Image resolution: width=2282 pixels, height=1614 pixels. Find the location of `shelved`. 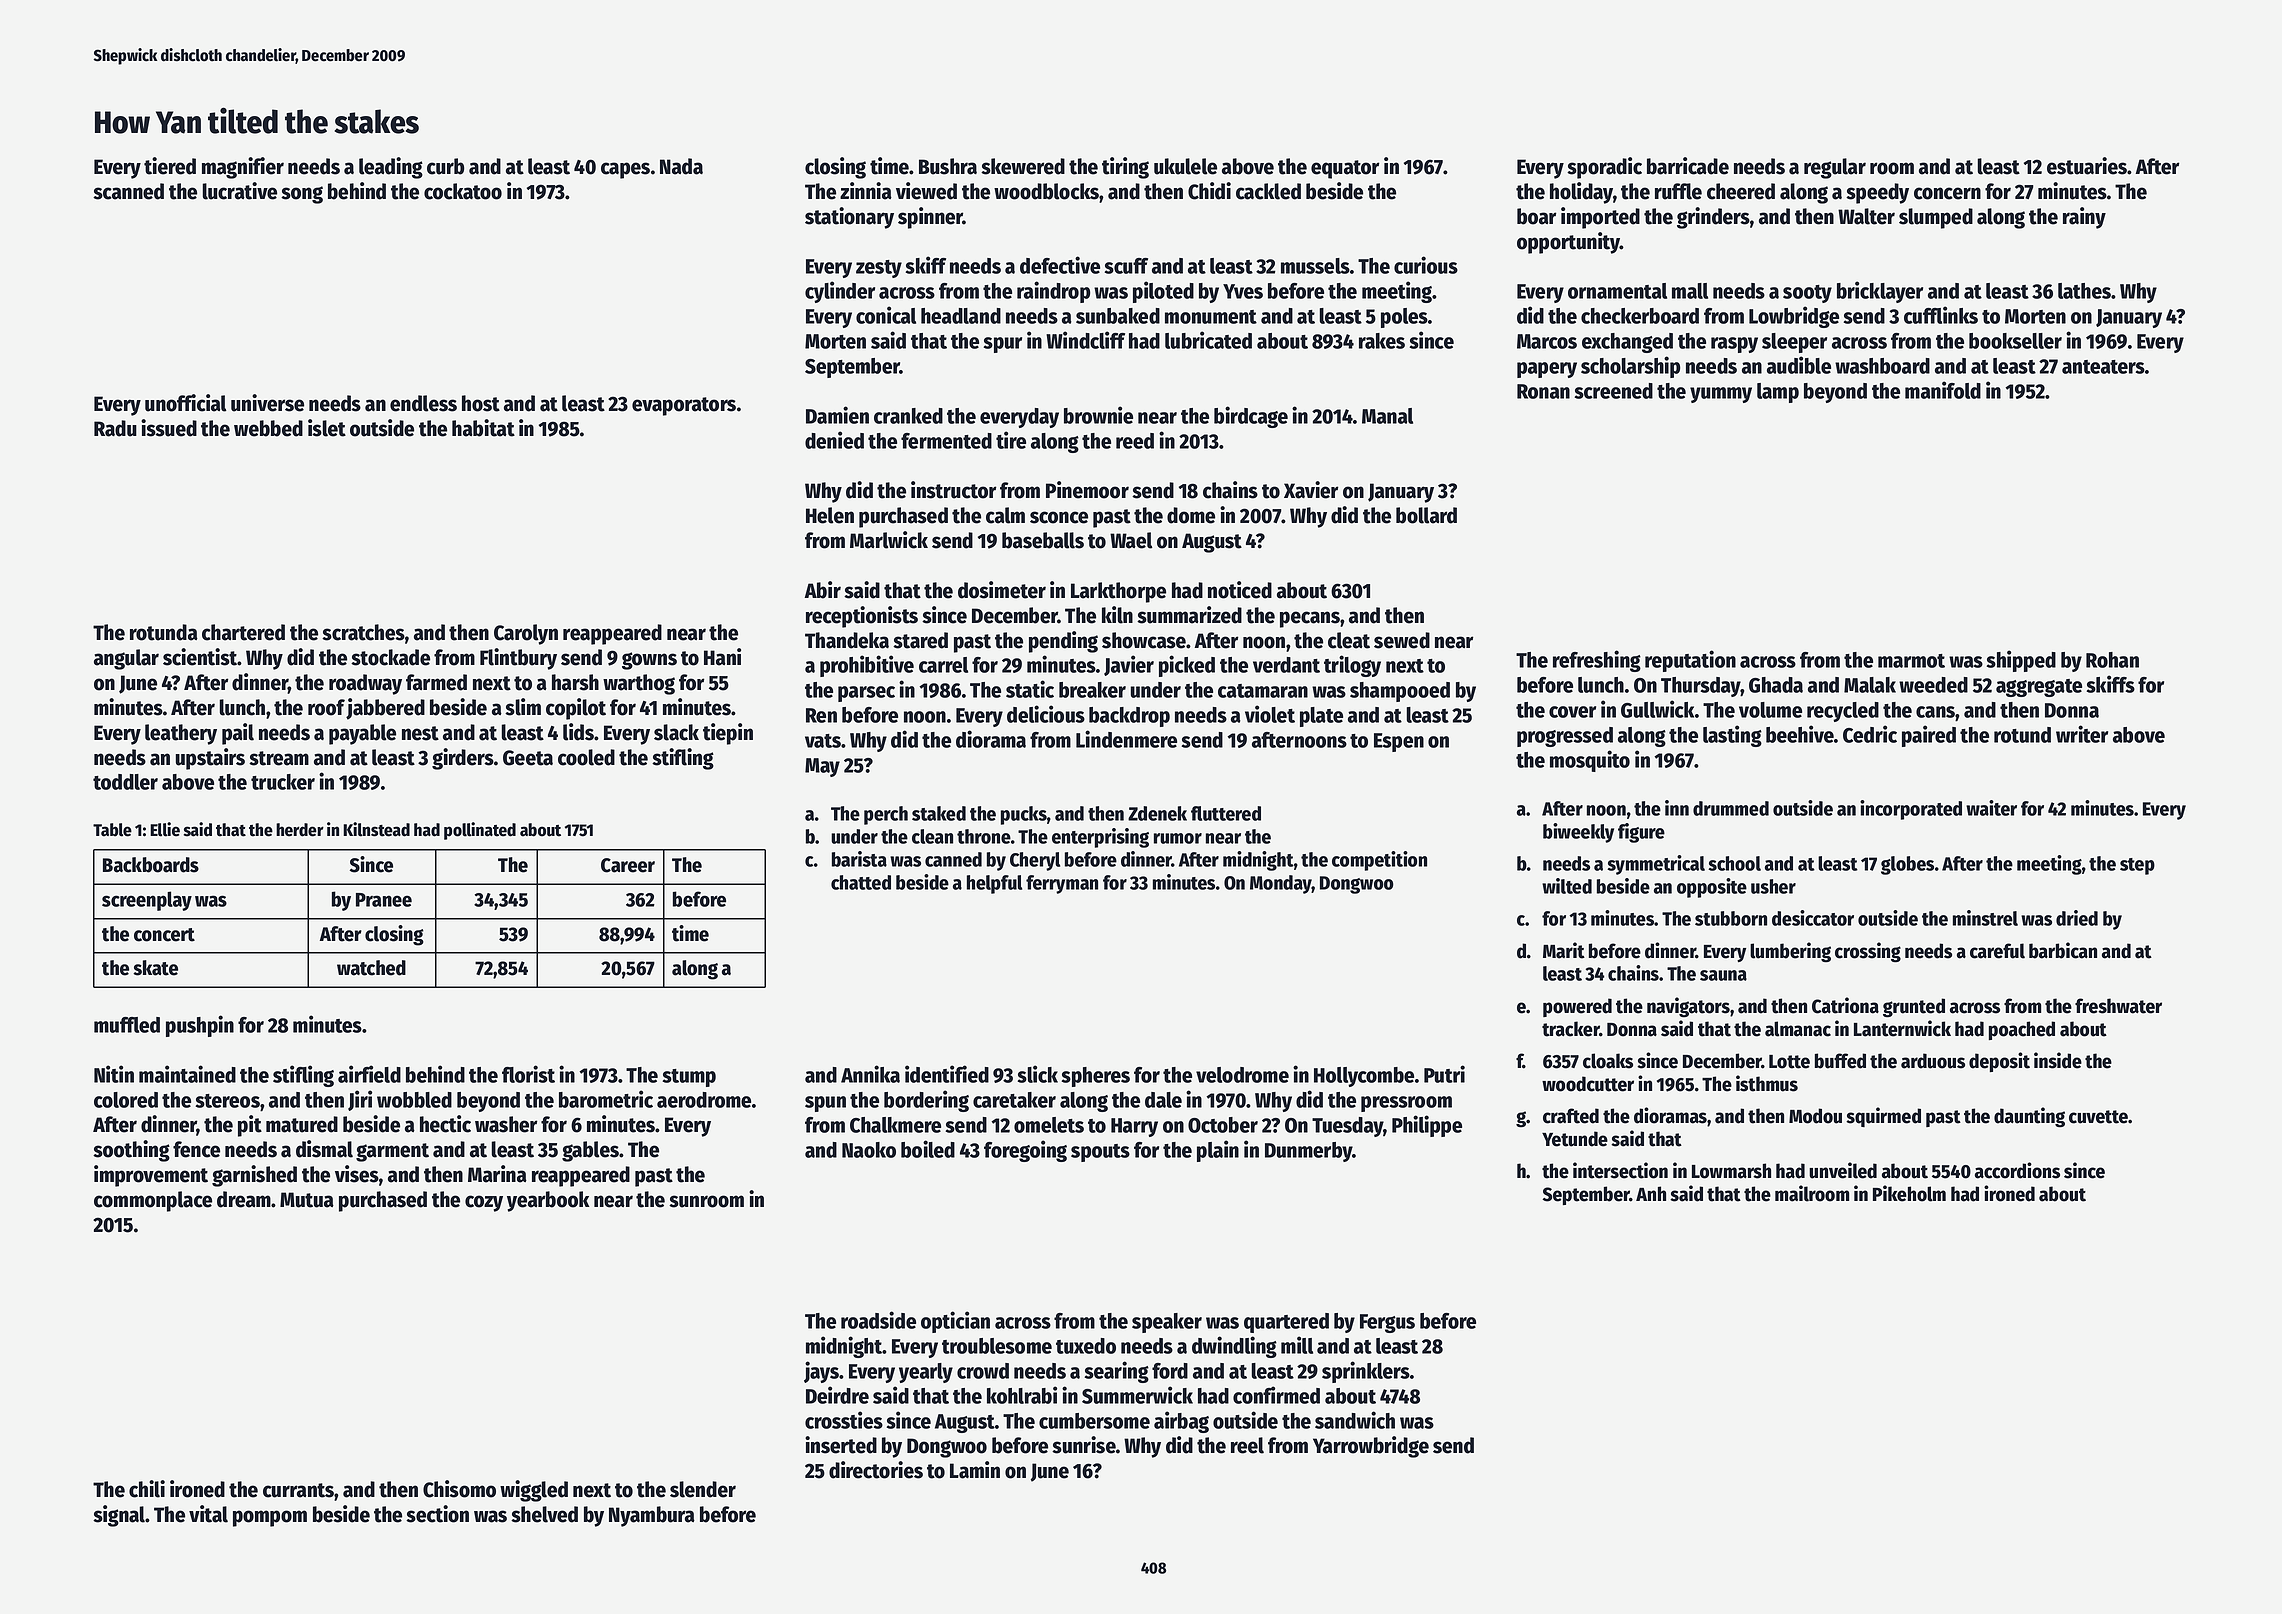

shelved is located at coordinates (544, 1514).
